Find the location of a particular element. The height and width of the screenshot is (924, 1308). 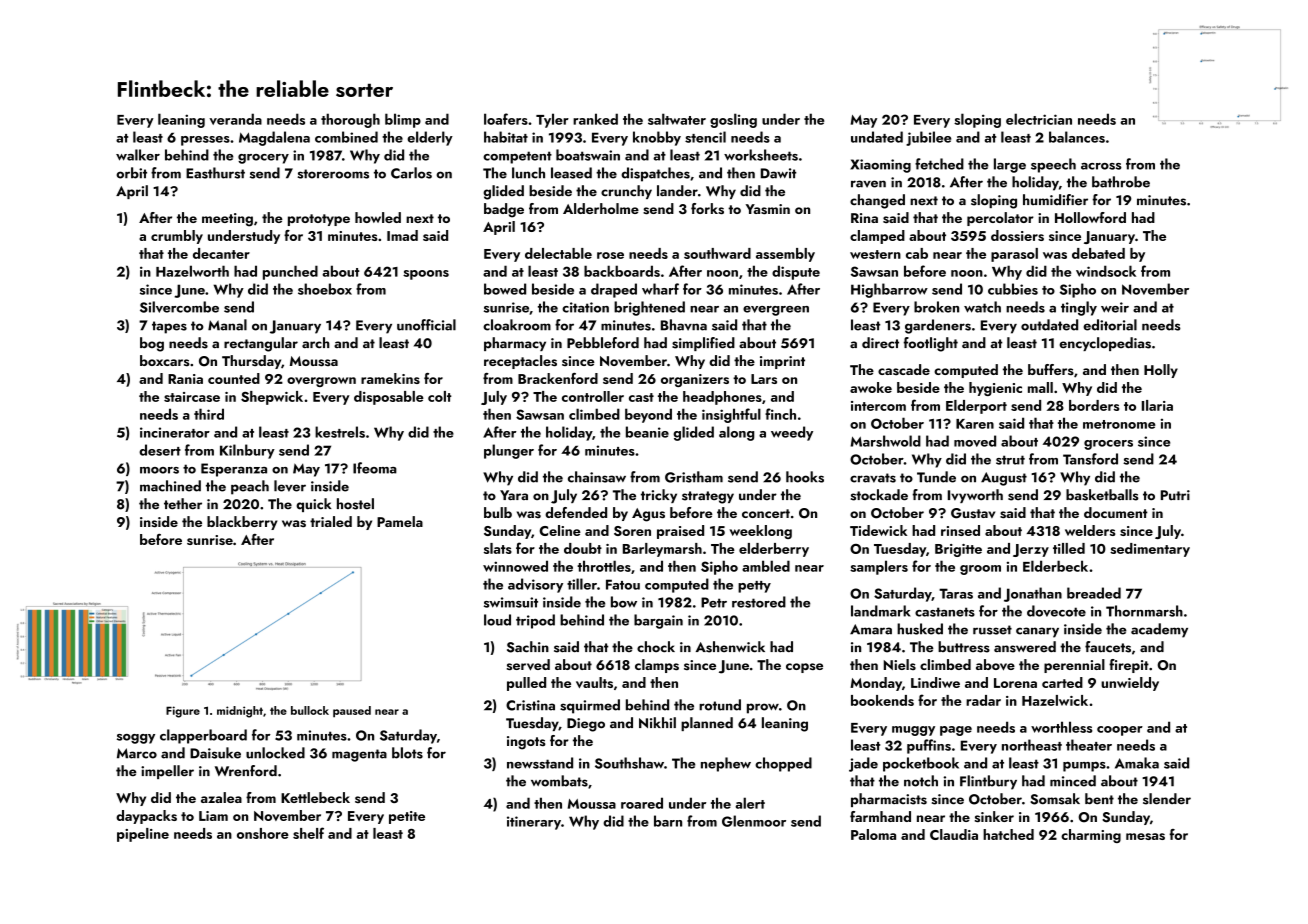

Paloma is located at coordinates (873, 834).
